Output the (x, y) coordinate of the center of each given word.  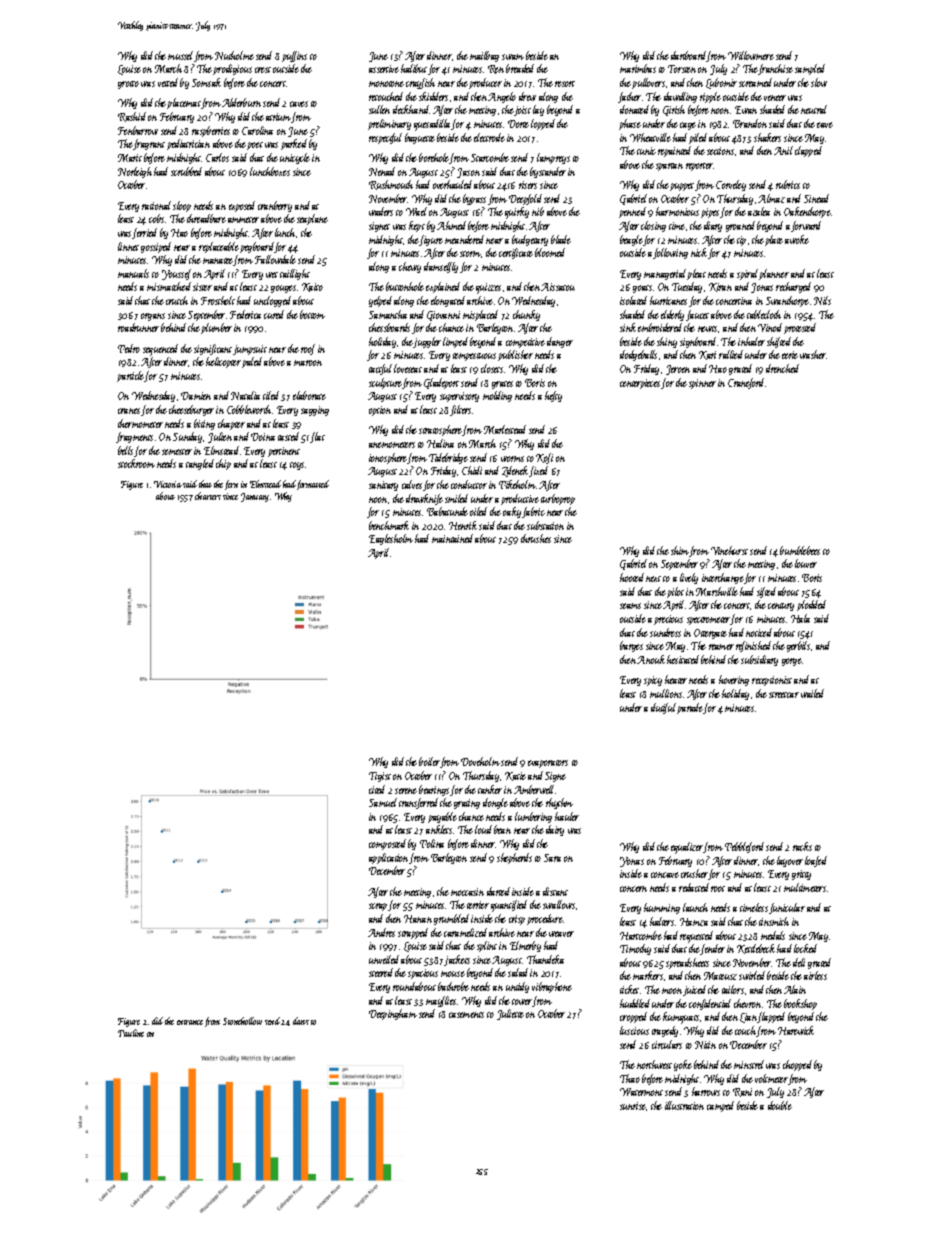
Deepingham (393, 1014)
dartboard (689, 56)
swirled (752, 975)
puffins (294, 56)
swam (513, 57)
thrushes (536, 538)
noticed (759, 632)
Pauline (131, 1033)
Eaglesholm (391, 539)
